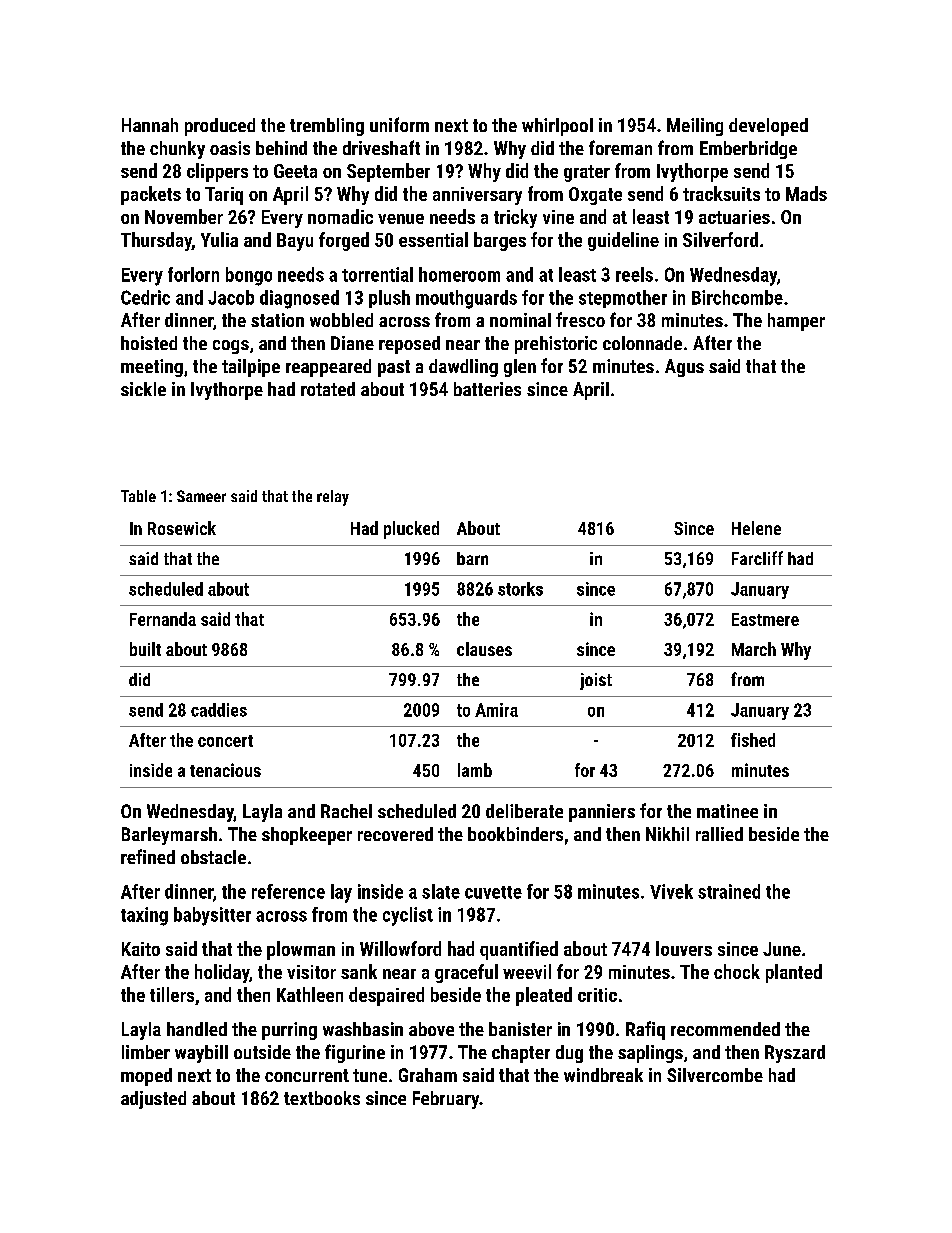 Image resolution: width=952 pixels, height=1233 pixels. I want to click on Birchcombe, so click(737, 297).
